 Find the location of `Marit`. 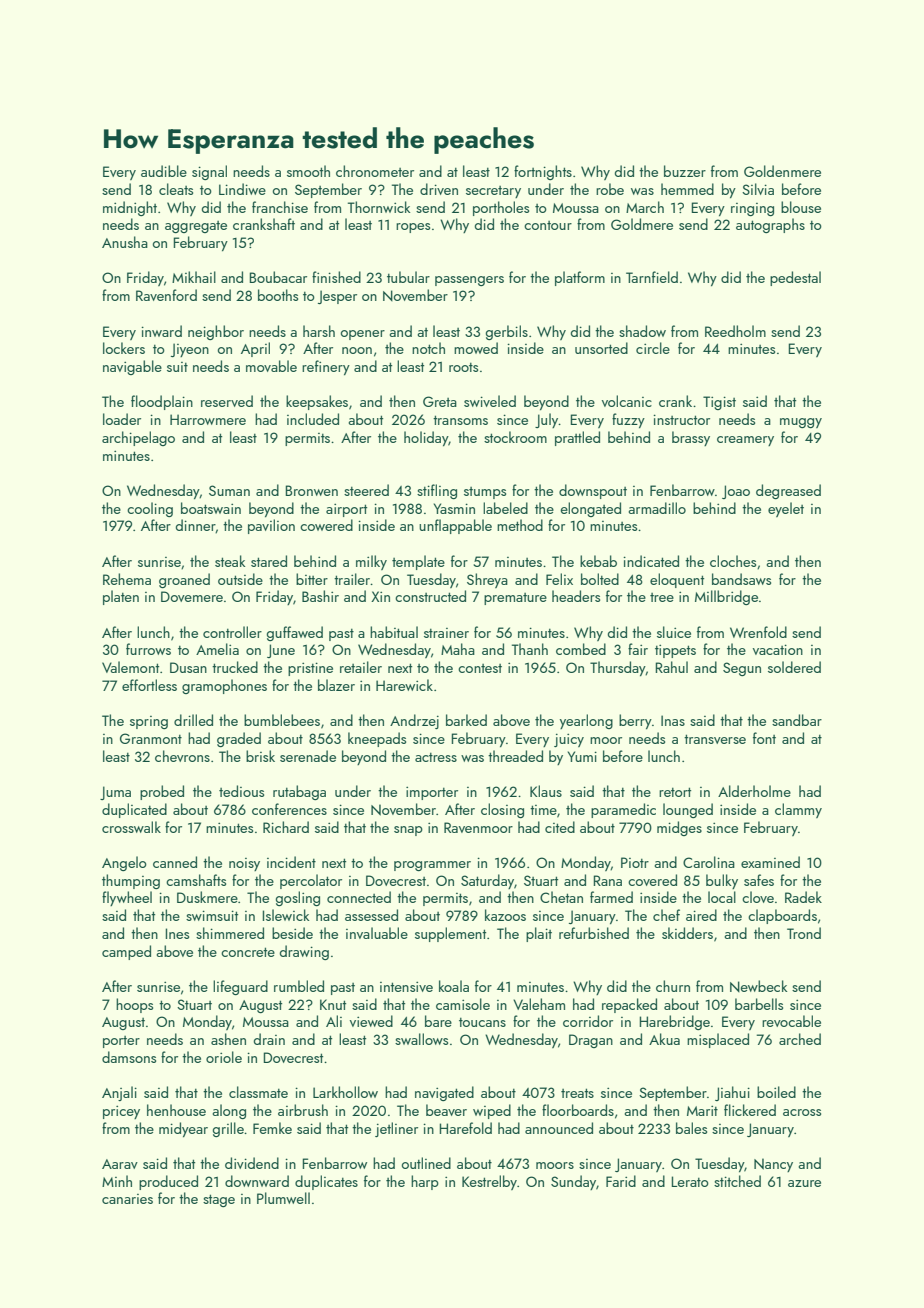

Marit is located at coordinates (702, 1111).
